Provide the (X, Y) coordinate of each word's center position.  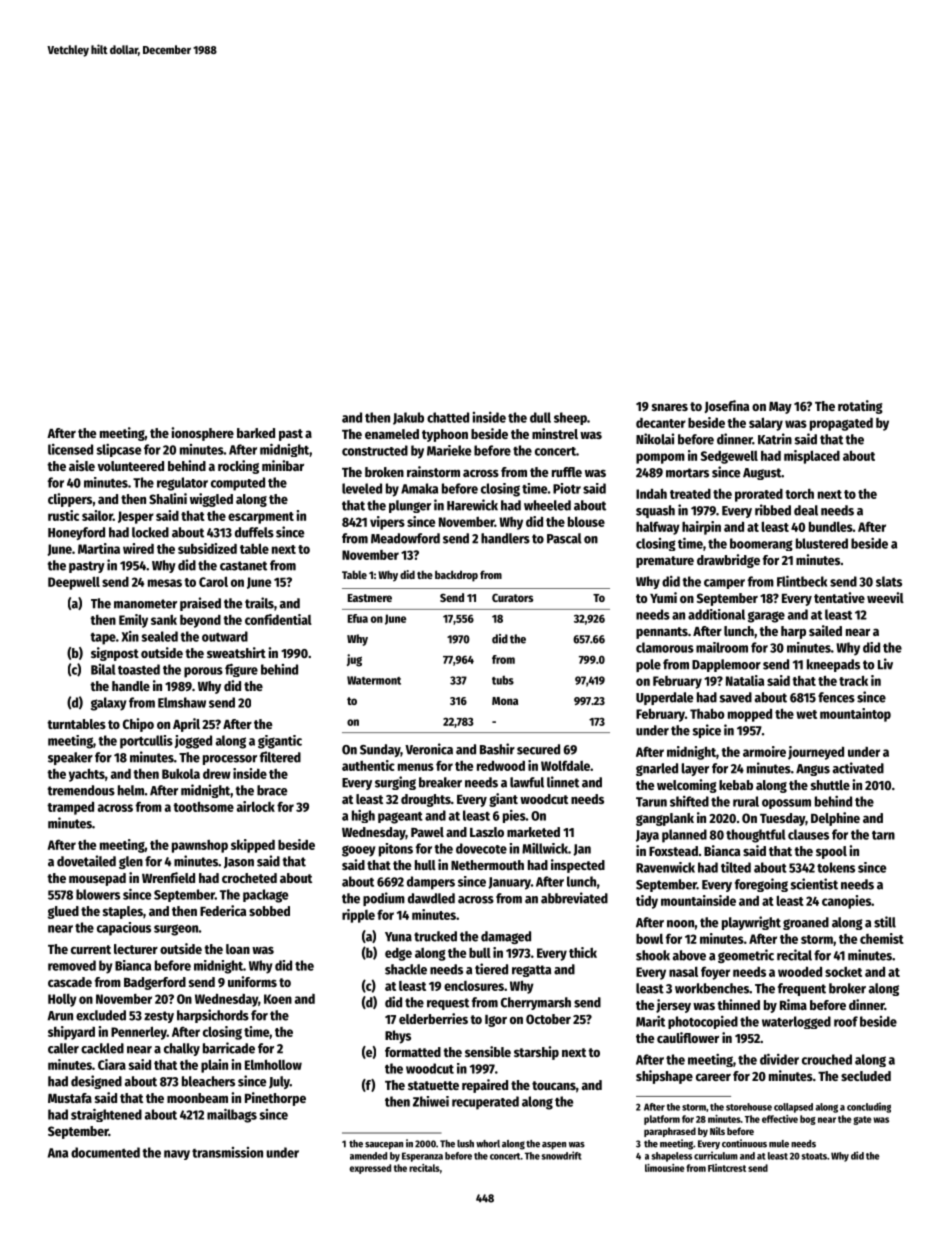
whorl (488, 1144)
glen (131, 862)
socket (843, 972)
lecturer (136, 949)
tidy (647, 902)
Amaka (419, 488)
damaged (506, 937)
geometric (746, 956)
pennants (662, 633)
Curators (512, 597)
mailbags (232, 1115)
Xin (130, 636)
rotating (860, 407)
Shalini (168, 498)
